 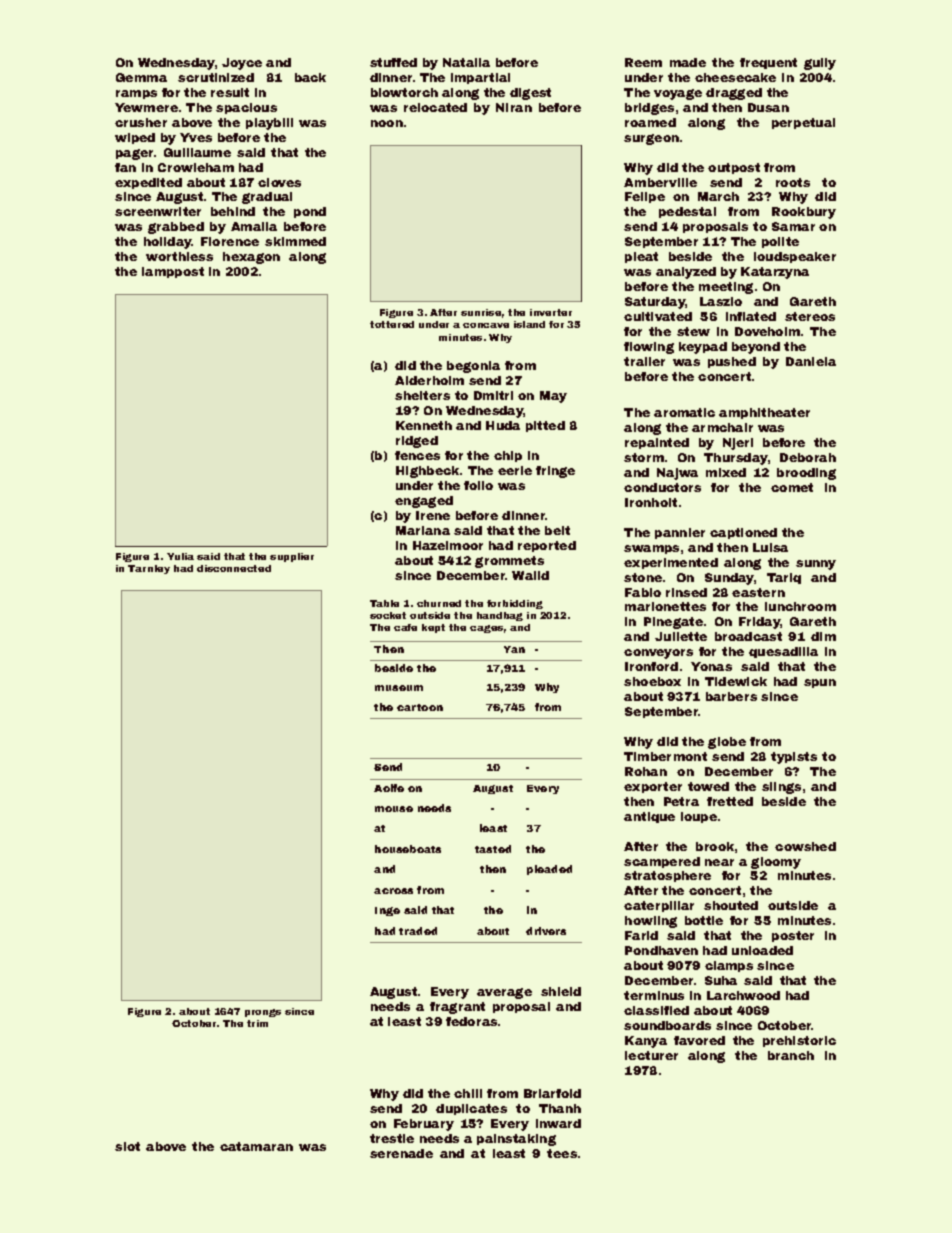 I want to click on concave, so click(x=486, y=325).
